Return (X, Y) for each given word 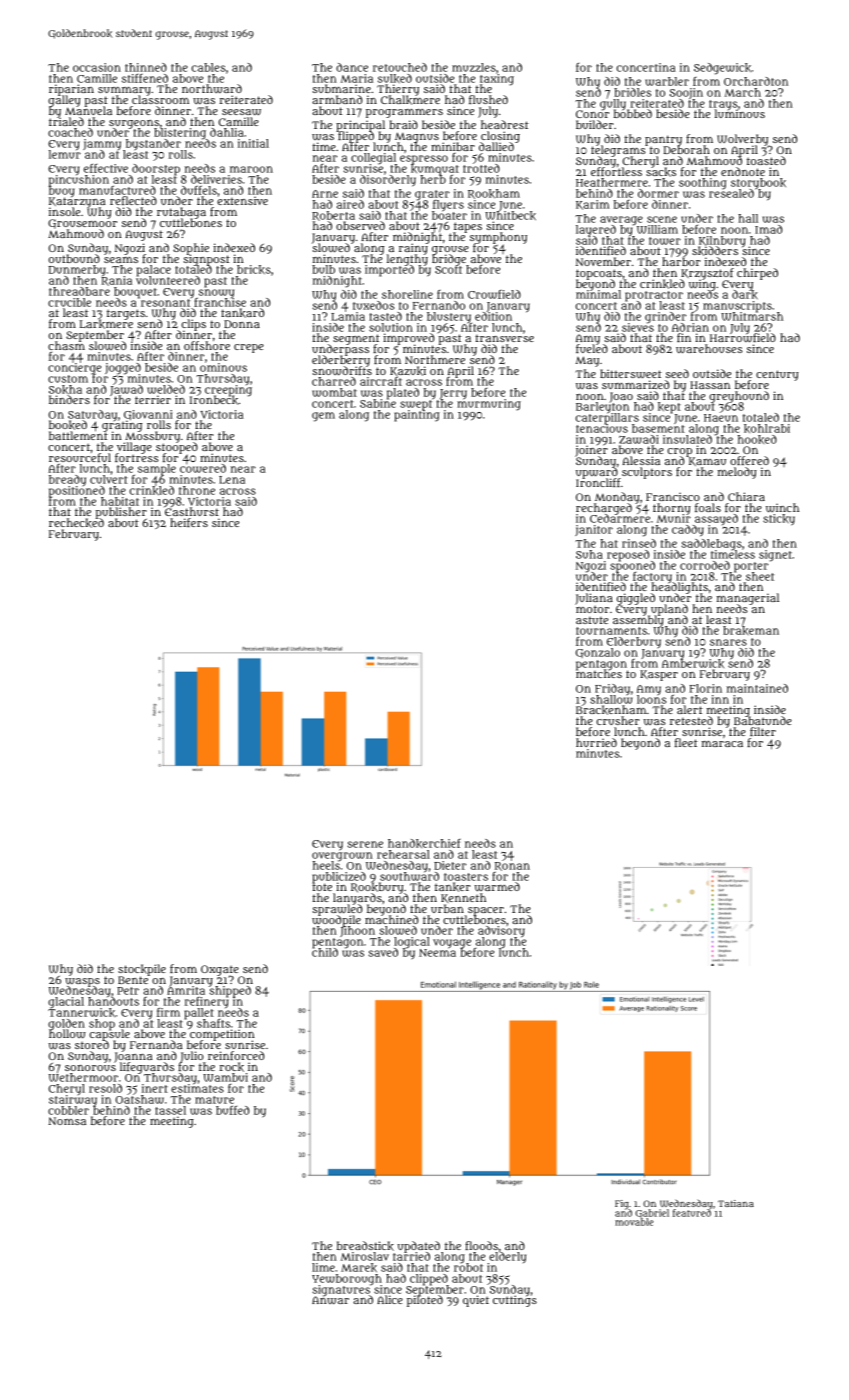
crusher (618, 720)
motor (592, 609)
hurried (596, 742)
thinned (146, 67)
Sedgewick (722, 69)
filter (763, 731)
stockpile (142, 970)
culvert (109, 479)
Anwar (330, 1300)
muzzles (474, 67)
